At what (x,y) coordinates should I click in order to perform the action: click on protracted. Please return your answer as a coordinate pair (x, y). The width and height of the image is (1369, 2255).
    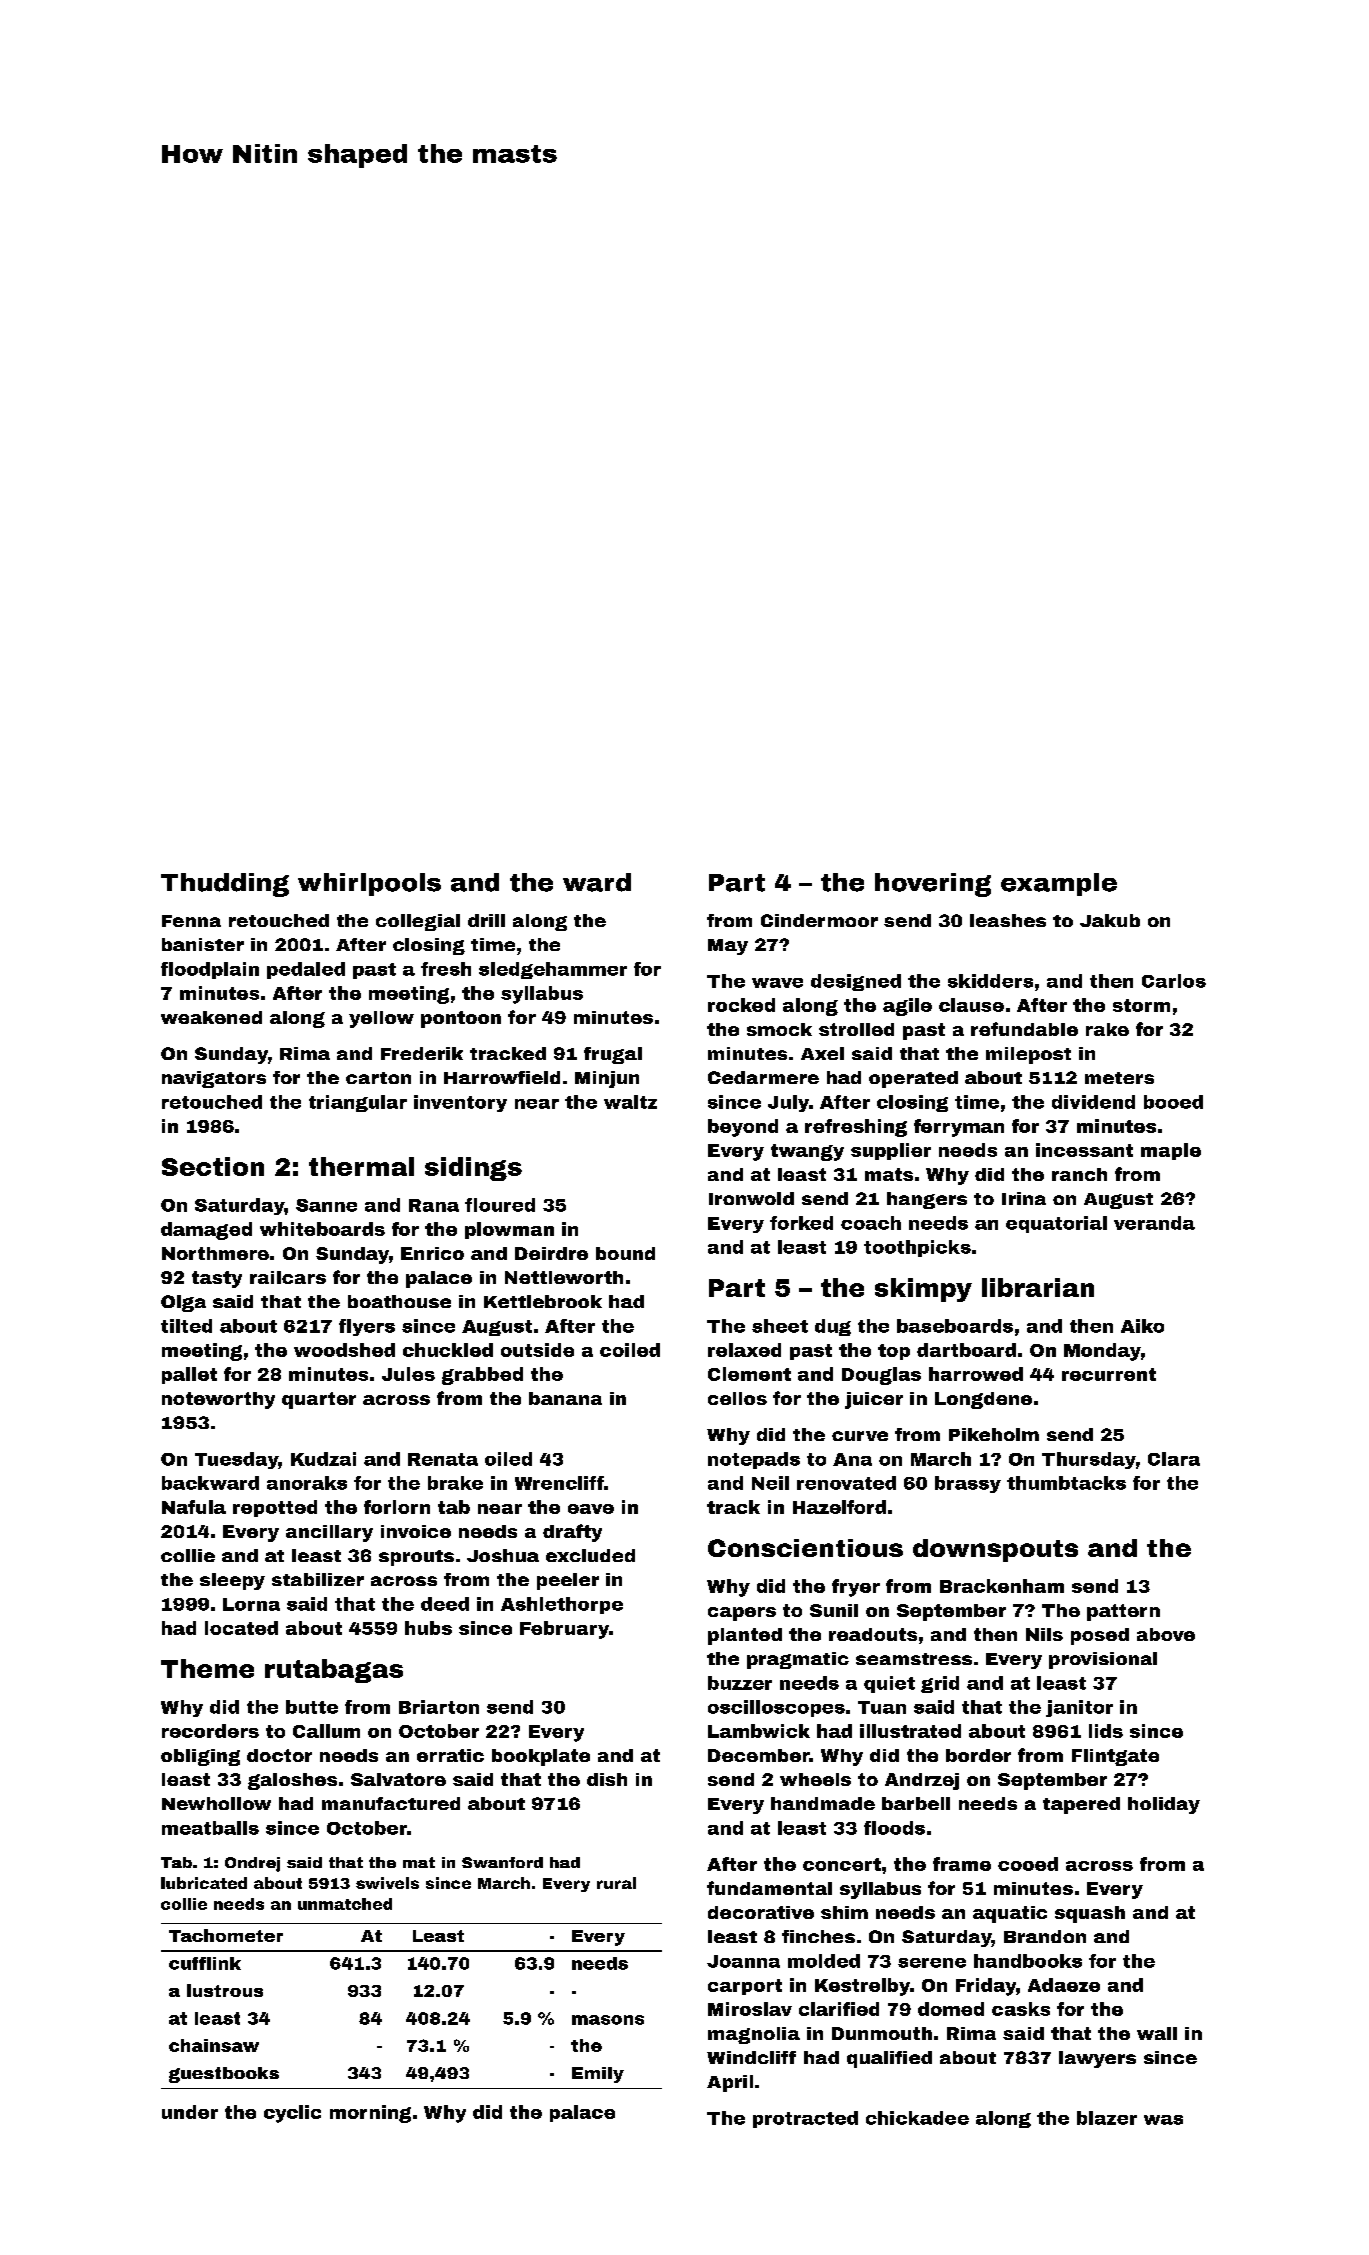
    Looking at the image, I should click on (805, 2119).
